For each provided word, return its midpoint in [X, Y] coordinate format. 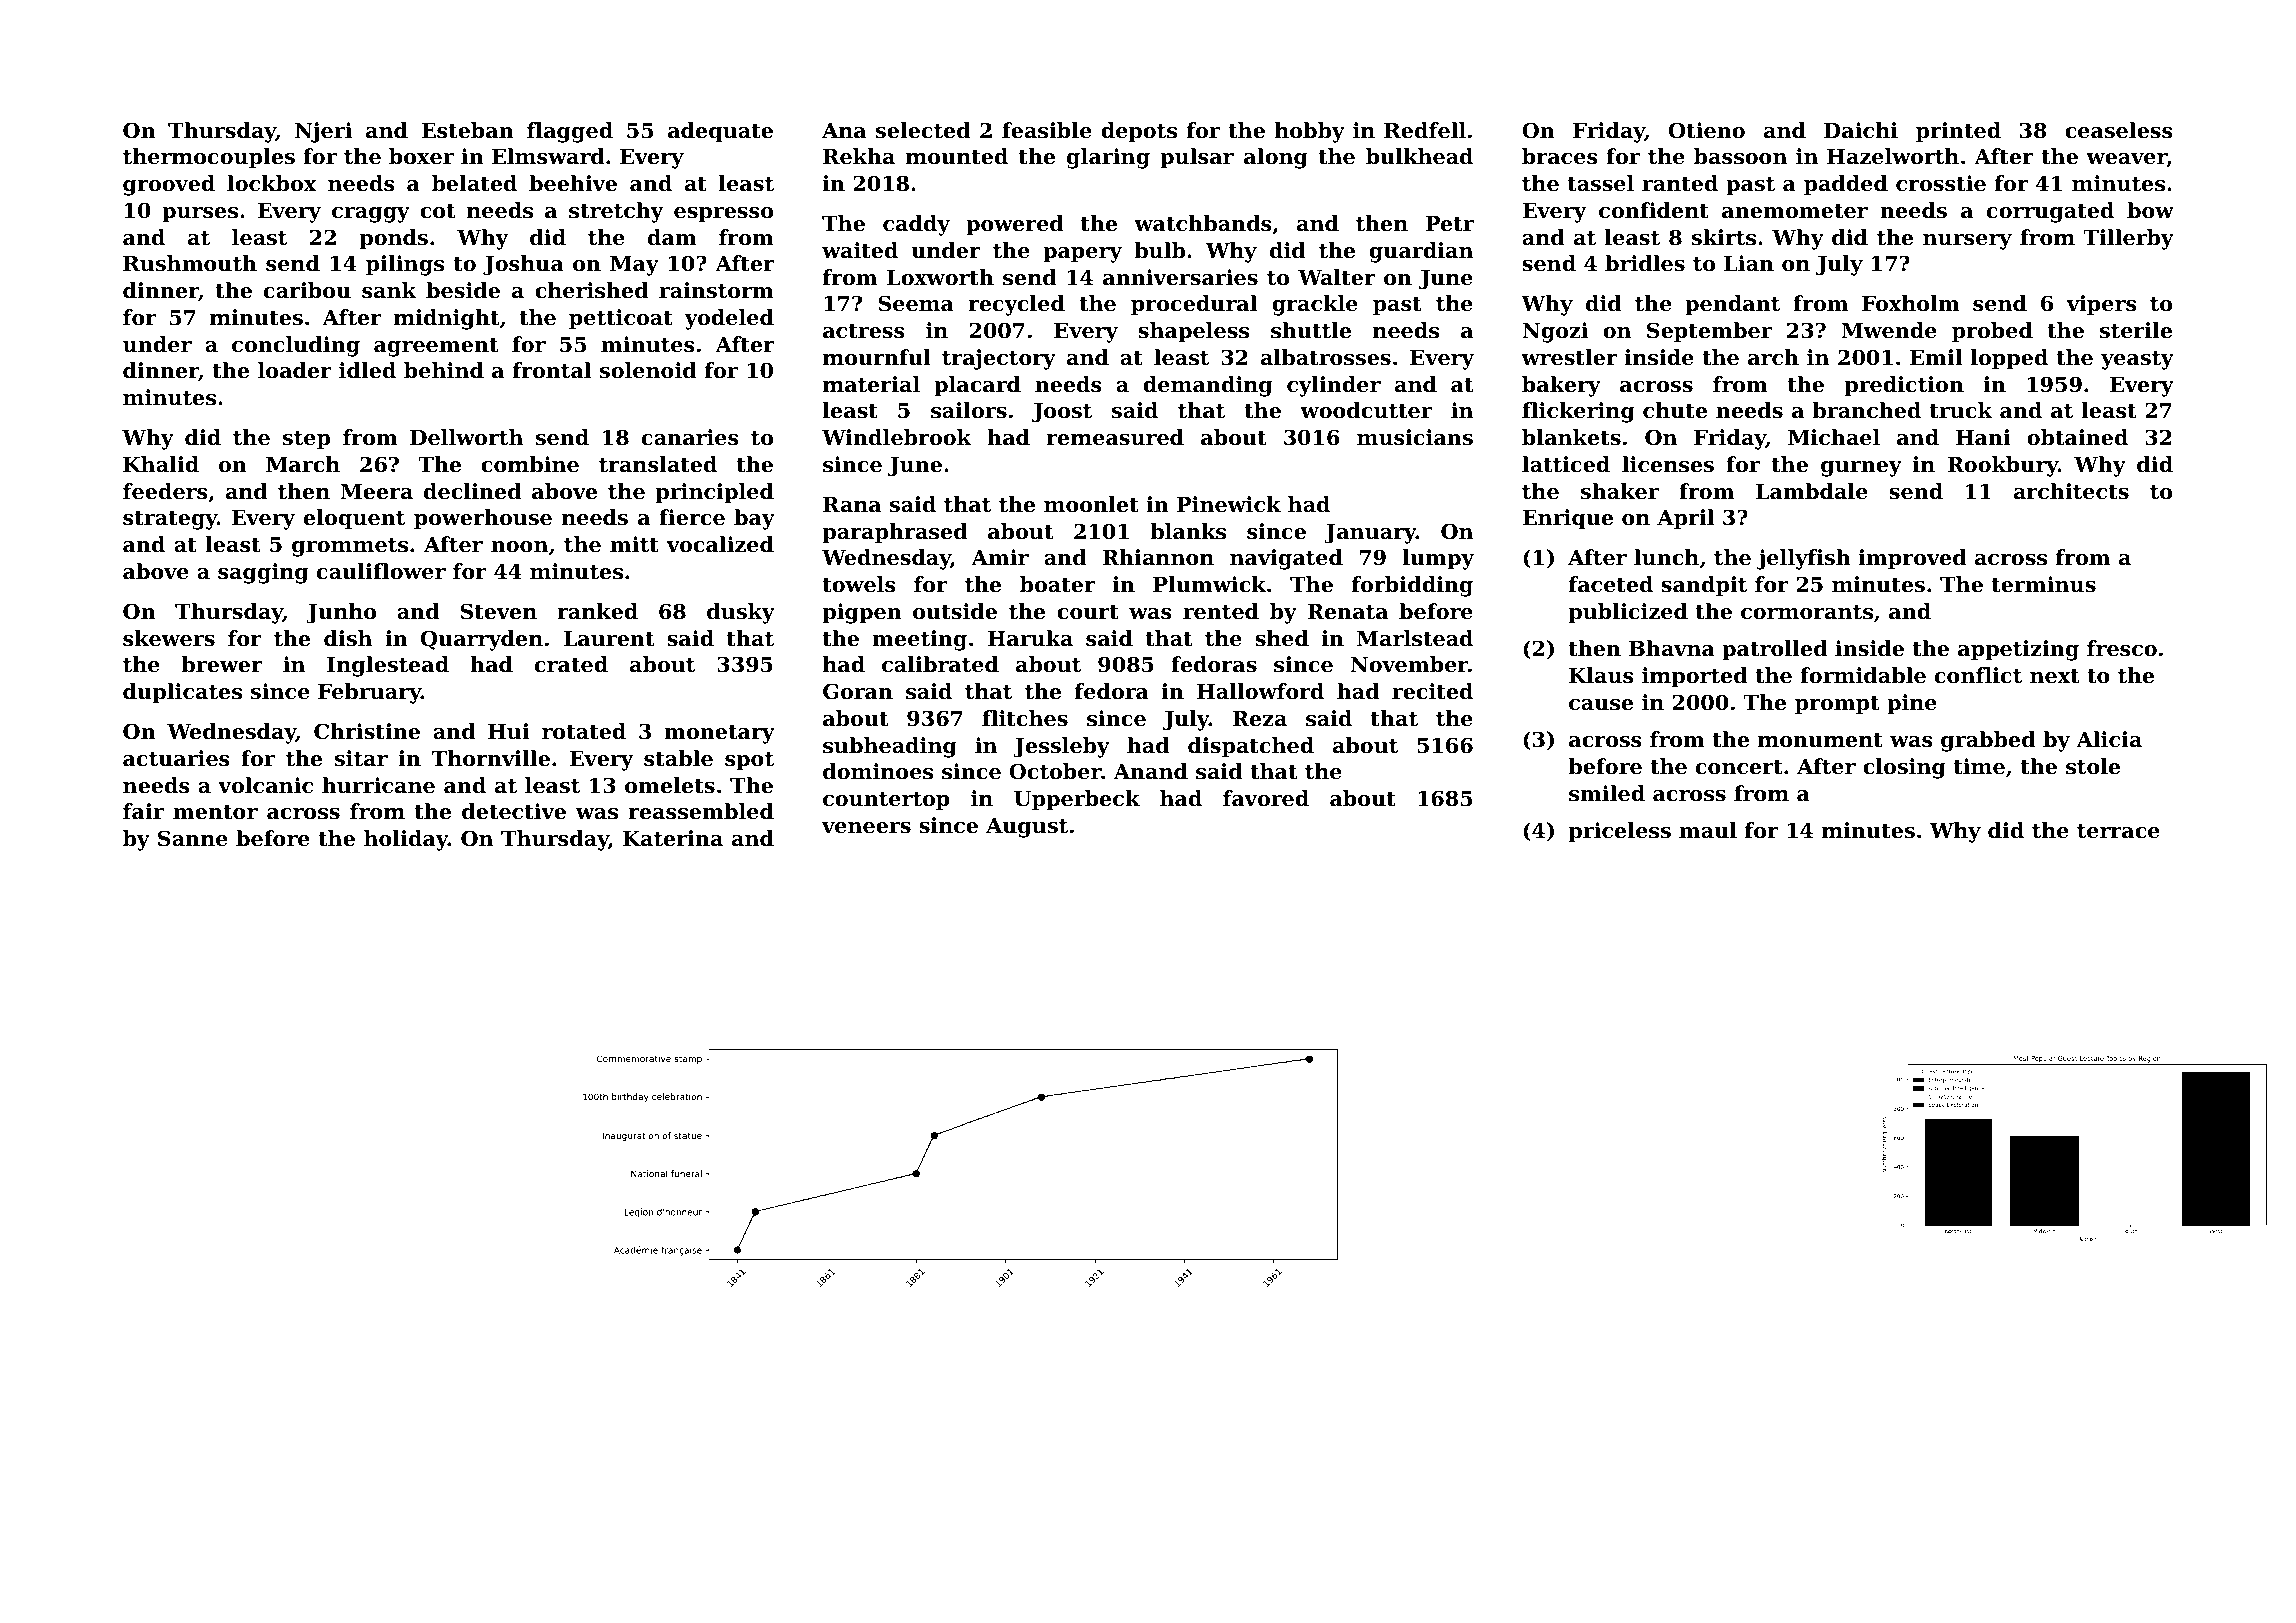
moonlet [1091, 504]
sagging [263, 573]
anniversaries [1180, 277]
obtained [2077, 437]
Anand [1151, 771]
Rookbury [2002, 466]
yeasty [2137, 360]
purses [200, 215]
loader [295, 370]
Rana [852, 505]
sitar [361, 758]
